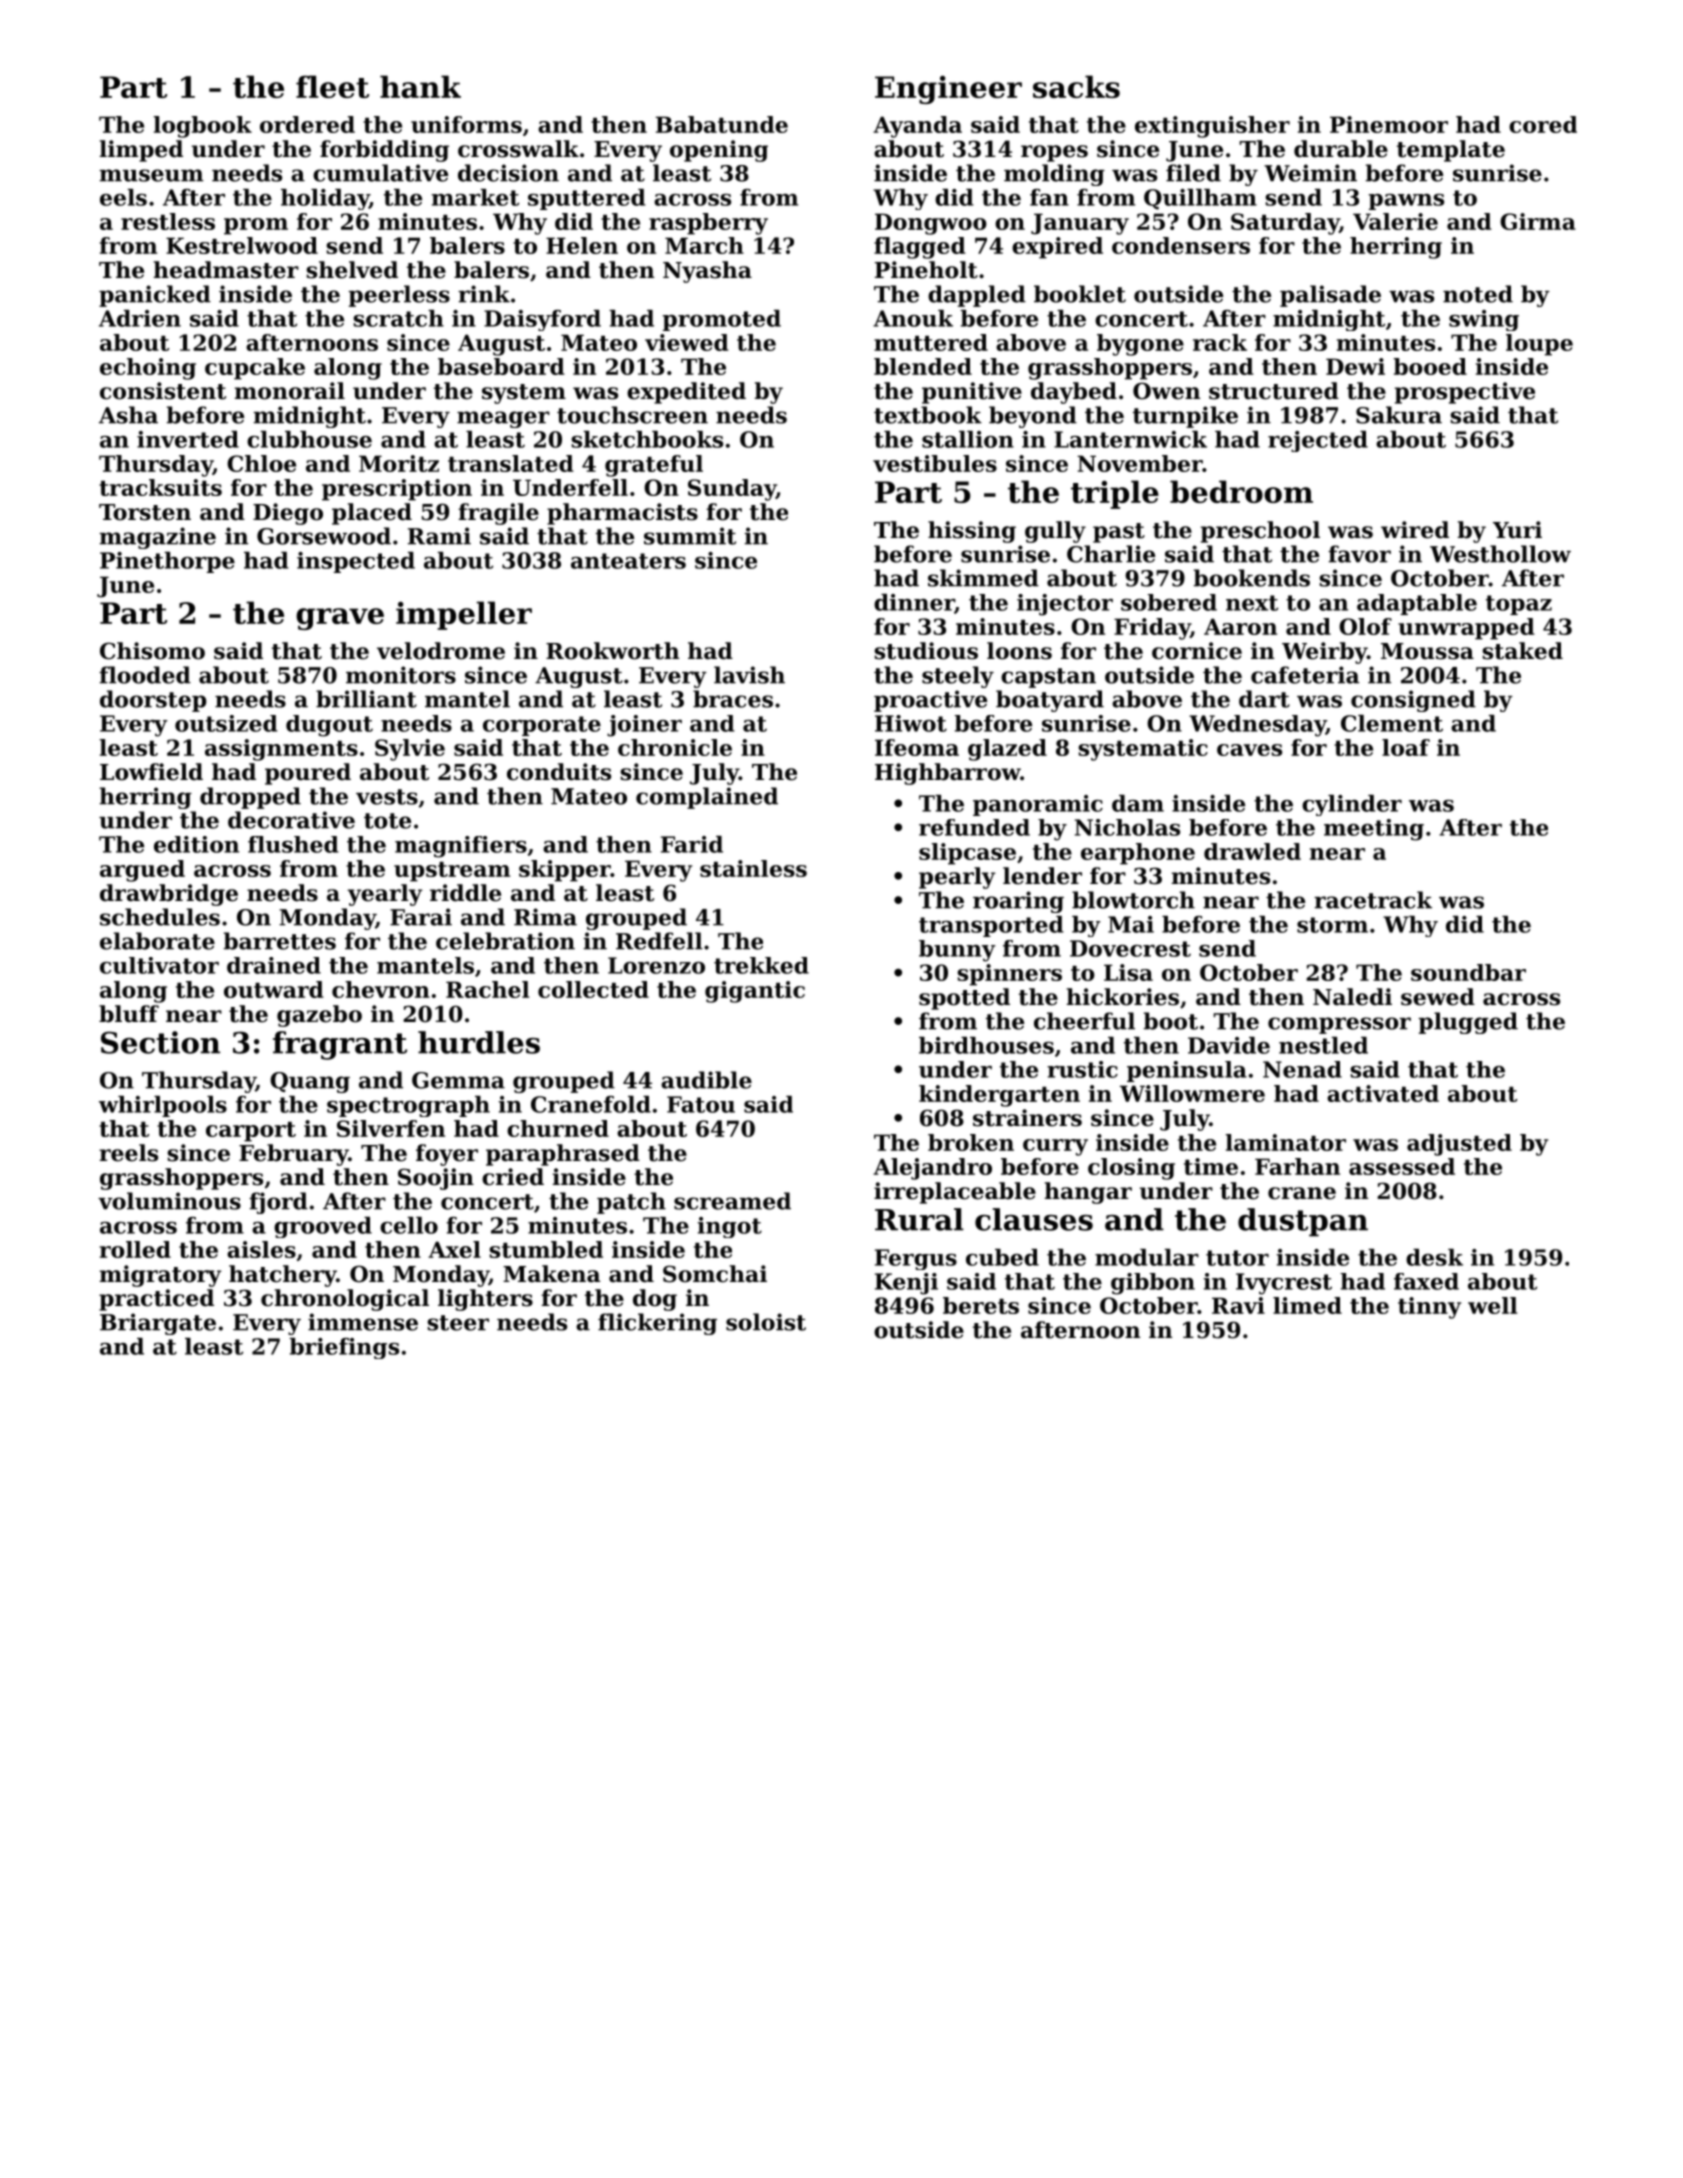  I want to click on prospective, so click(1465, 393).
